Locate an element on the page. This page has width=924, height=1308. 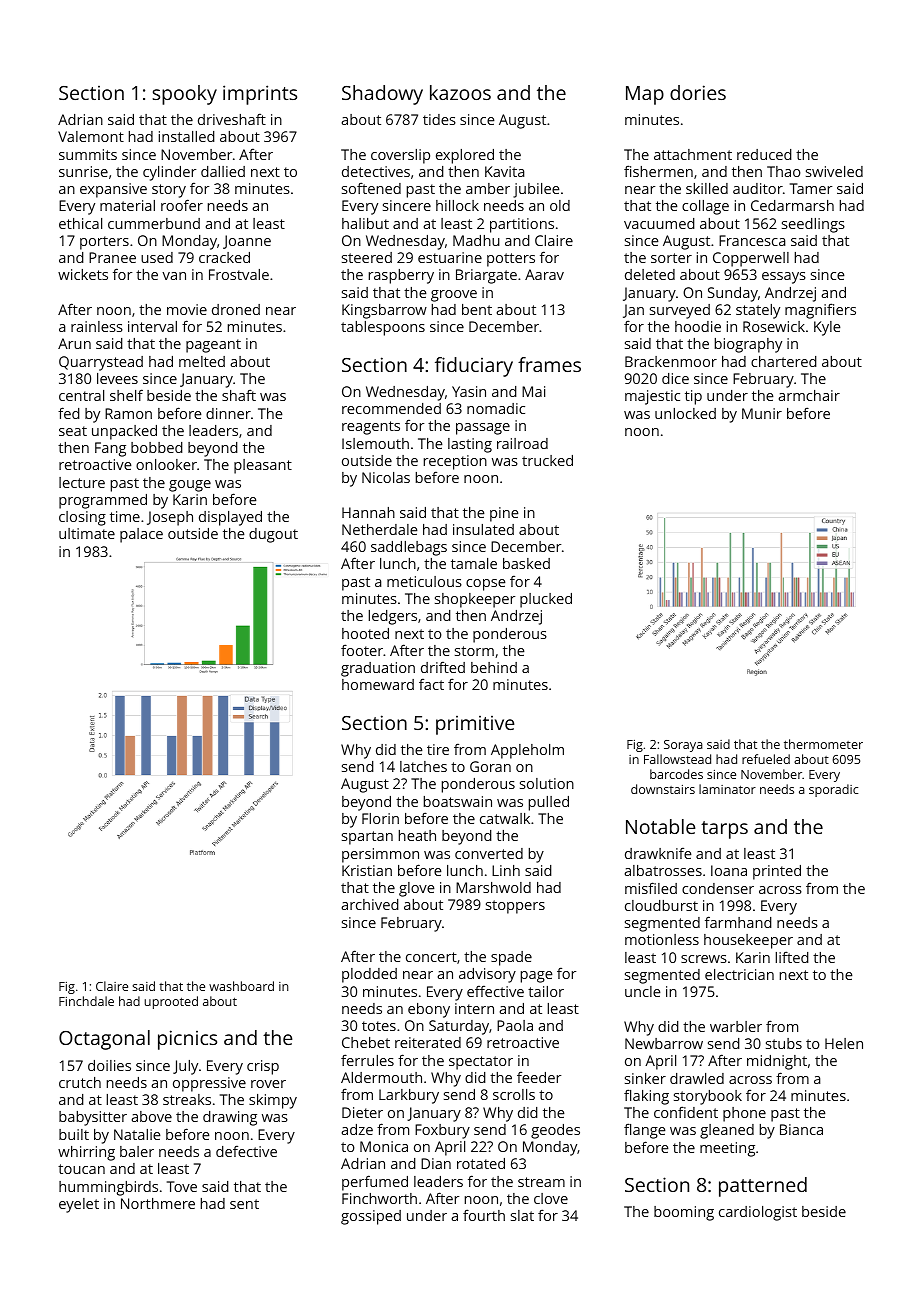
ultimate is located at coordinates (87, 533).
